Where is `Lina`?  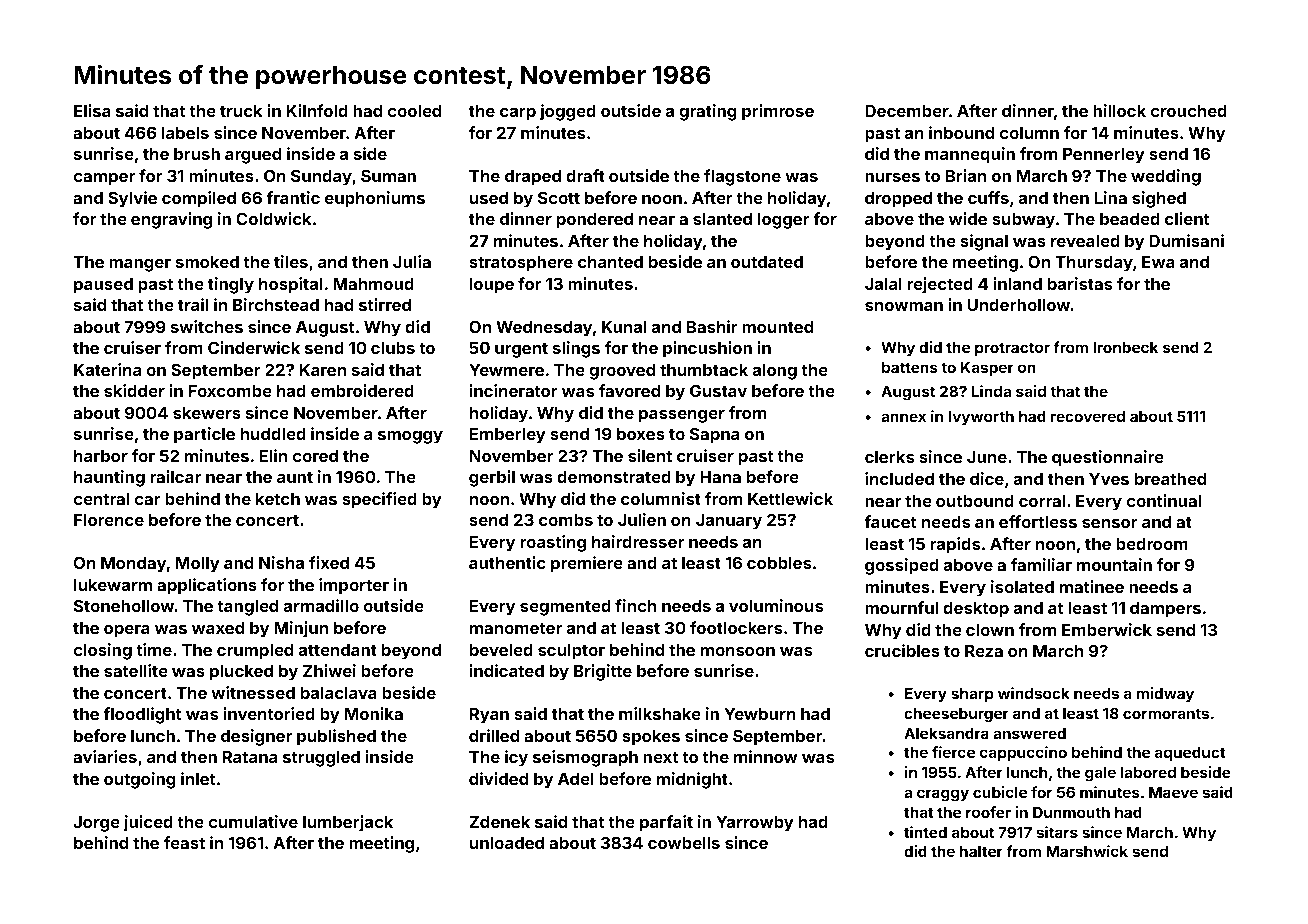
Lina is located at coordinates (1111, 197).
